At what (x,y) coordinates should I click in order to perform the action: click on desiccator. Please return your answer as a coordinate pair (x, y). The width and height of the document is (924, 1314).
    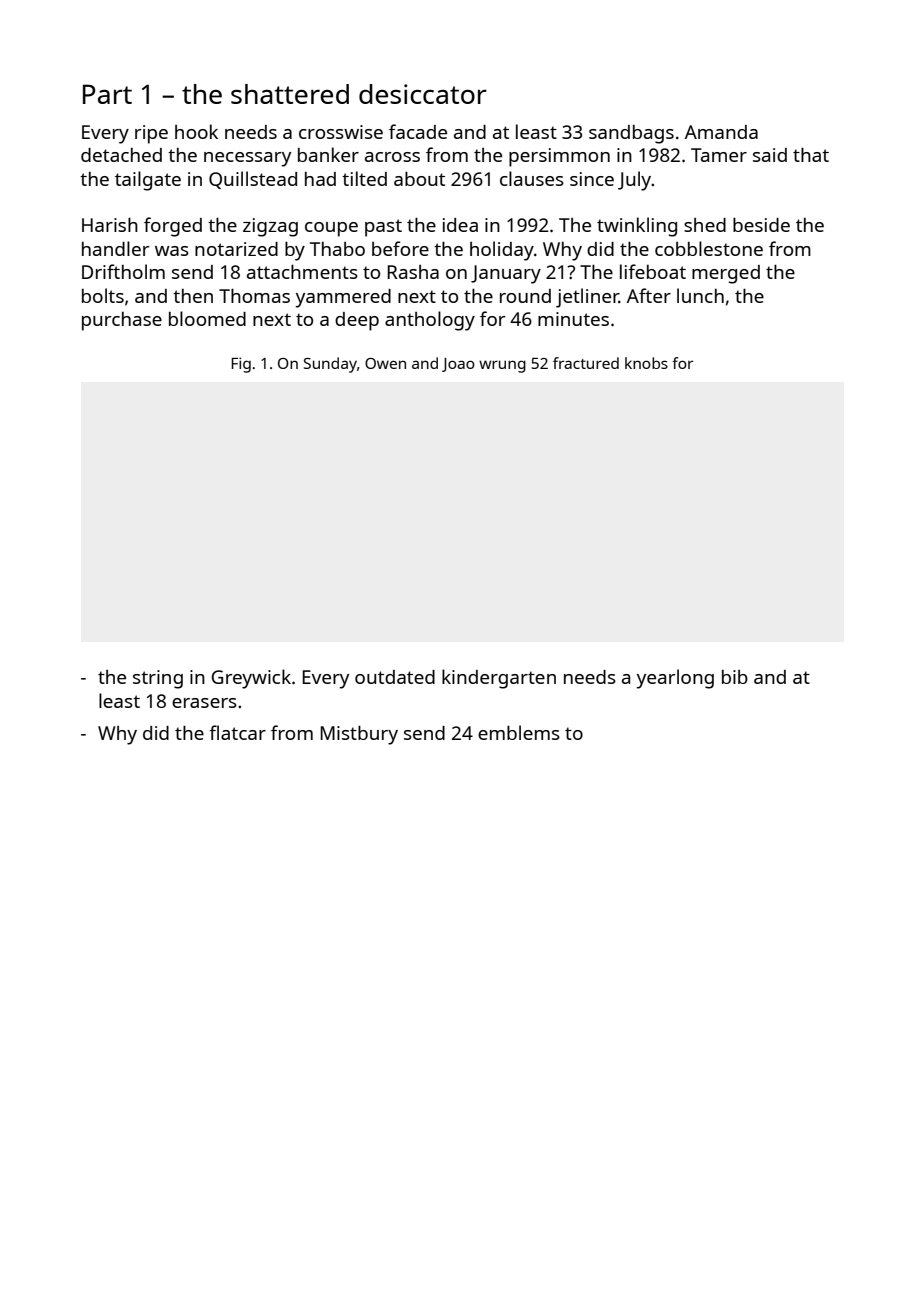
    Looking at the image, I should click on (423, 94).
